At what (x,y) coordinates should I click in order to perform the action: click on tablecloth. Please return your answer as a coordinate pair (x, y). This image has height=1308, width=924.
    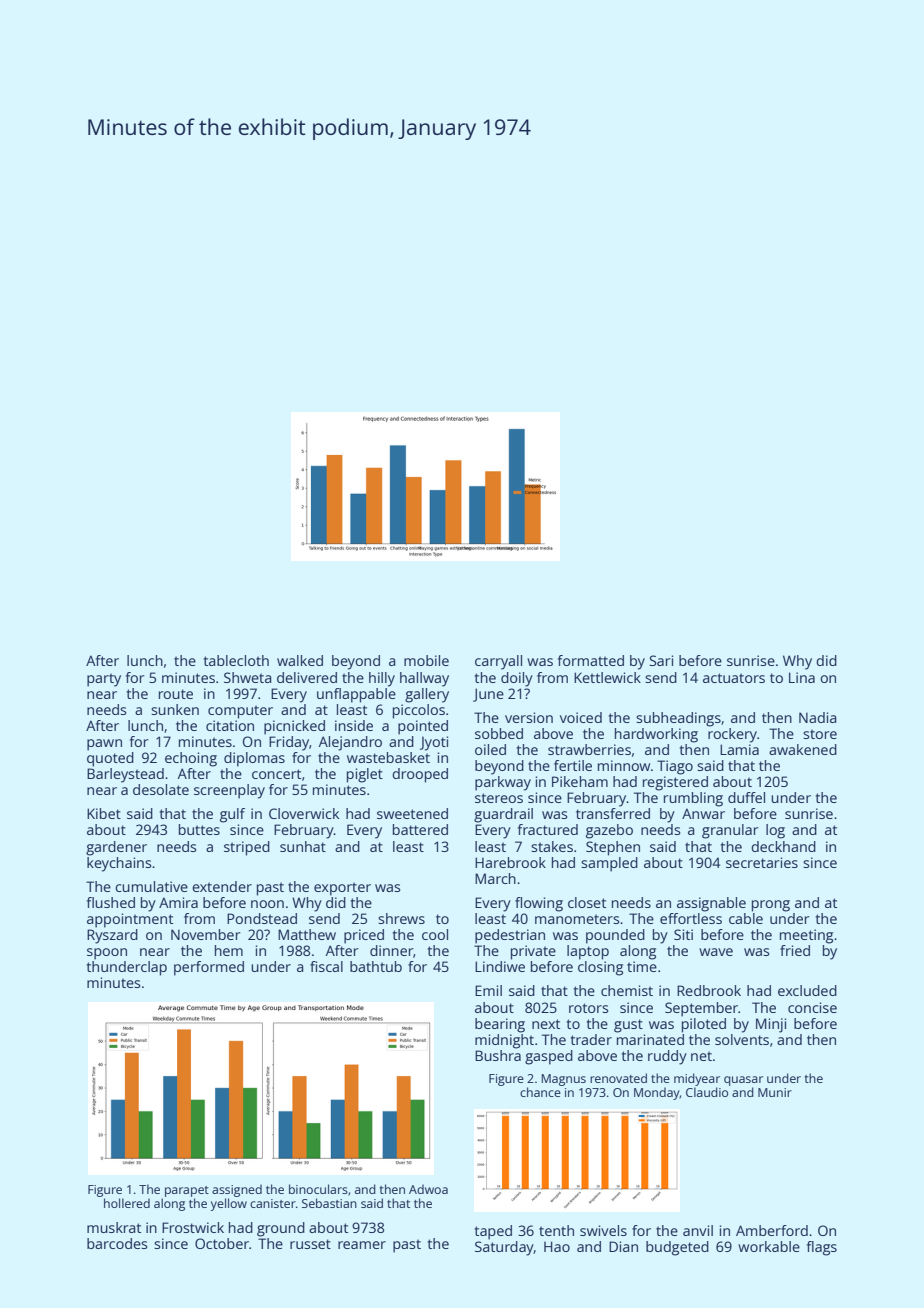
    Looking at the image, I should click on (236, 660).
